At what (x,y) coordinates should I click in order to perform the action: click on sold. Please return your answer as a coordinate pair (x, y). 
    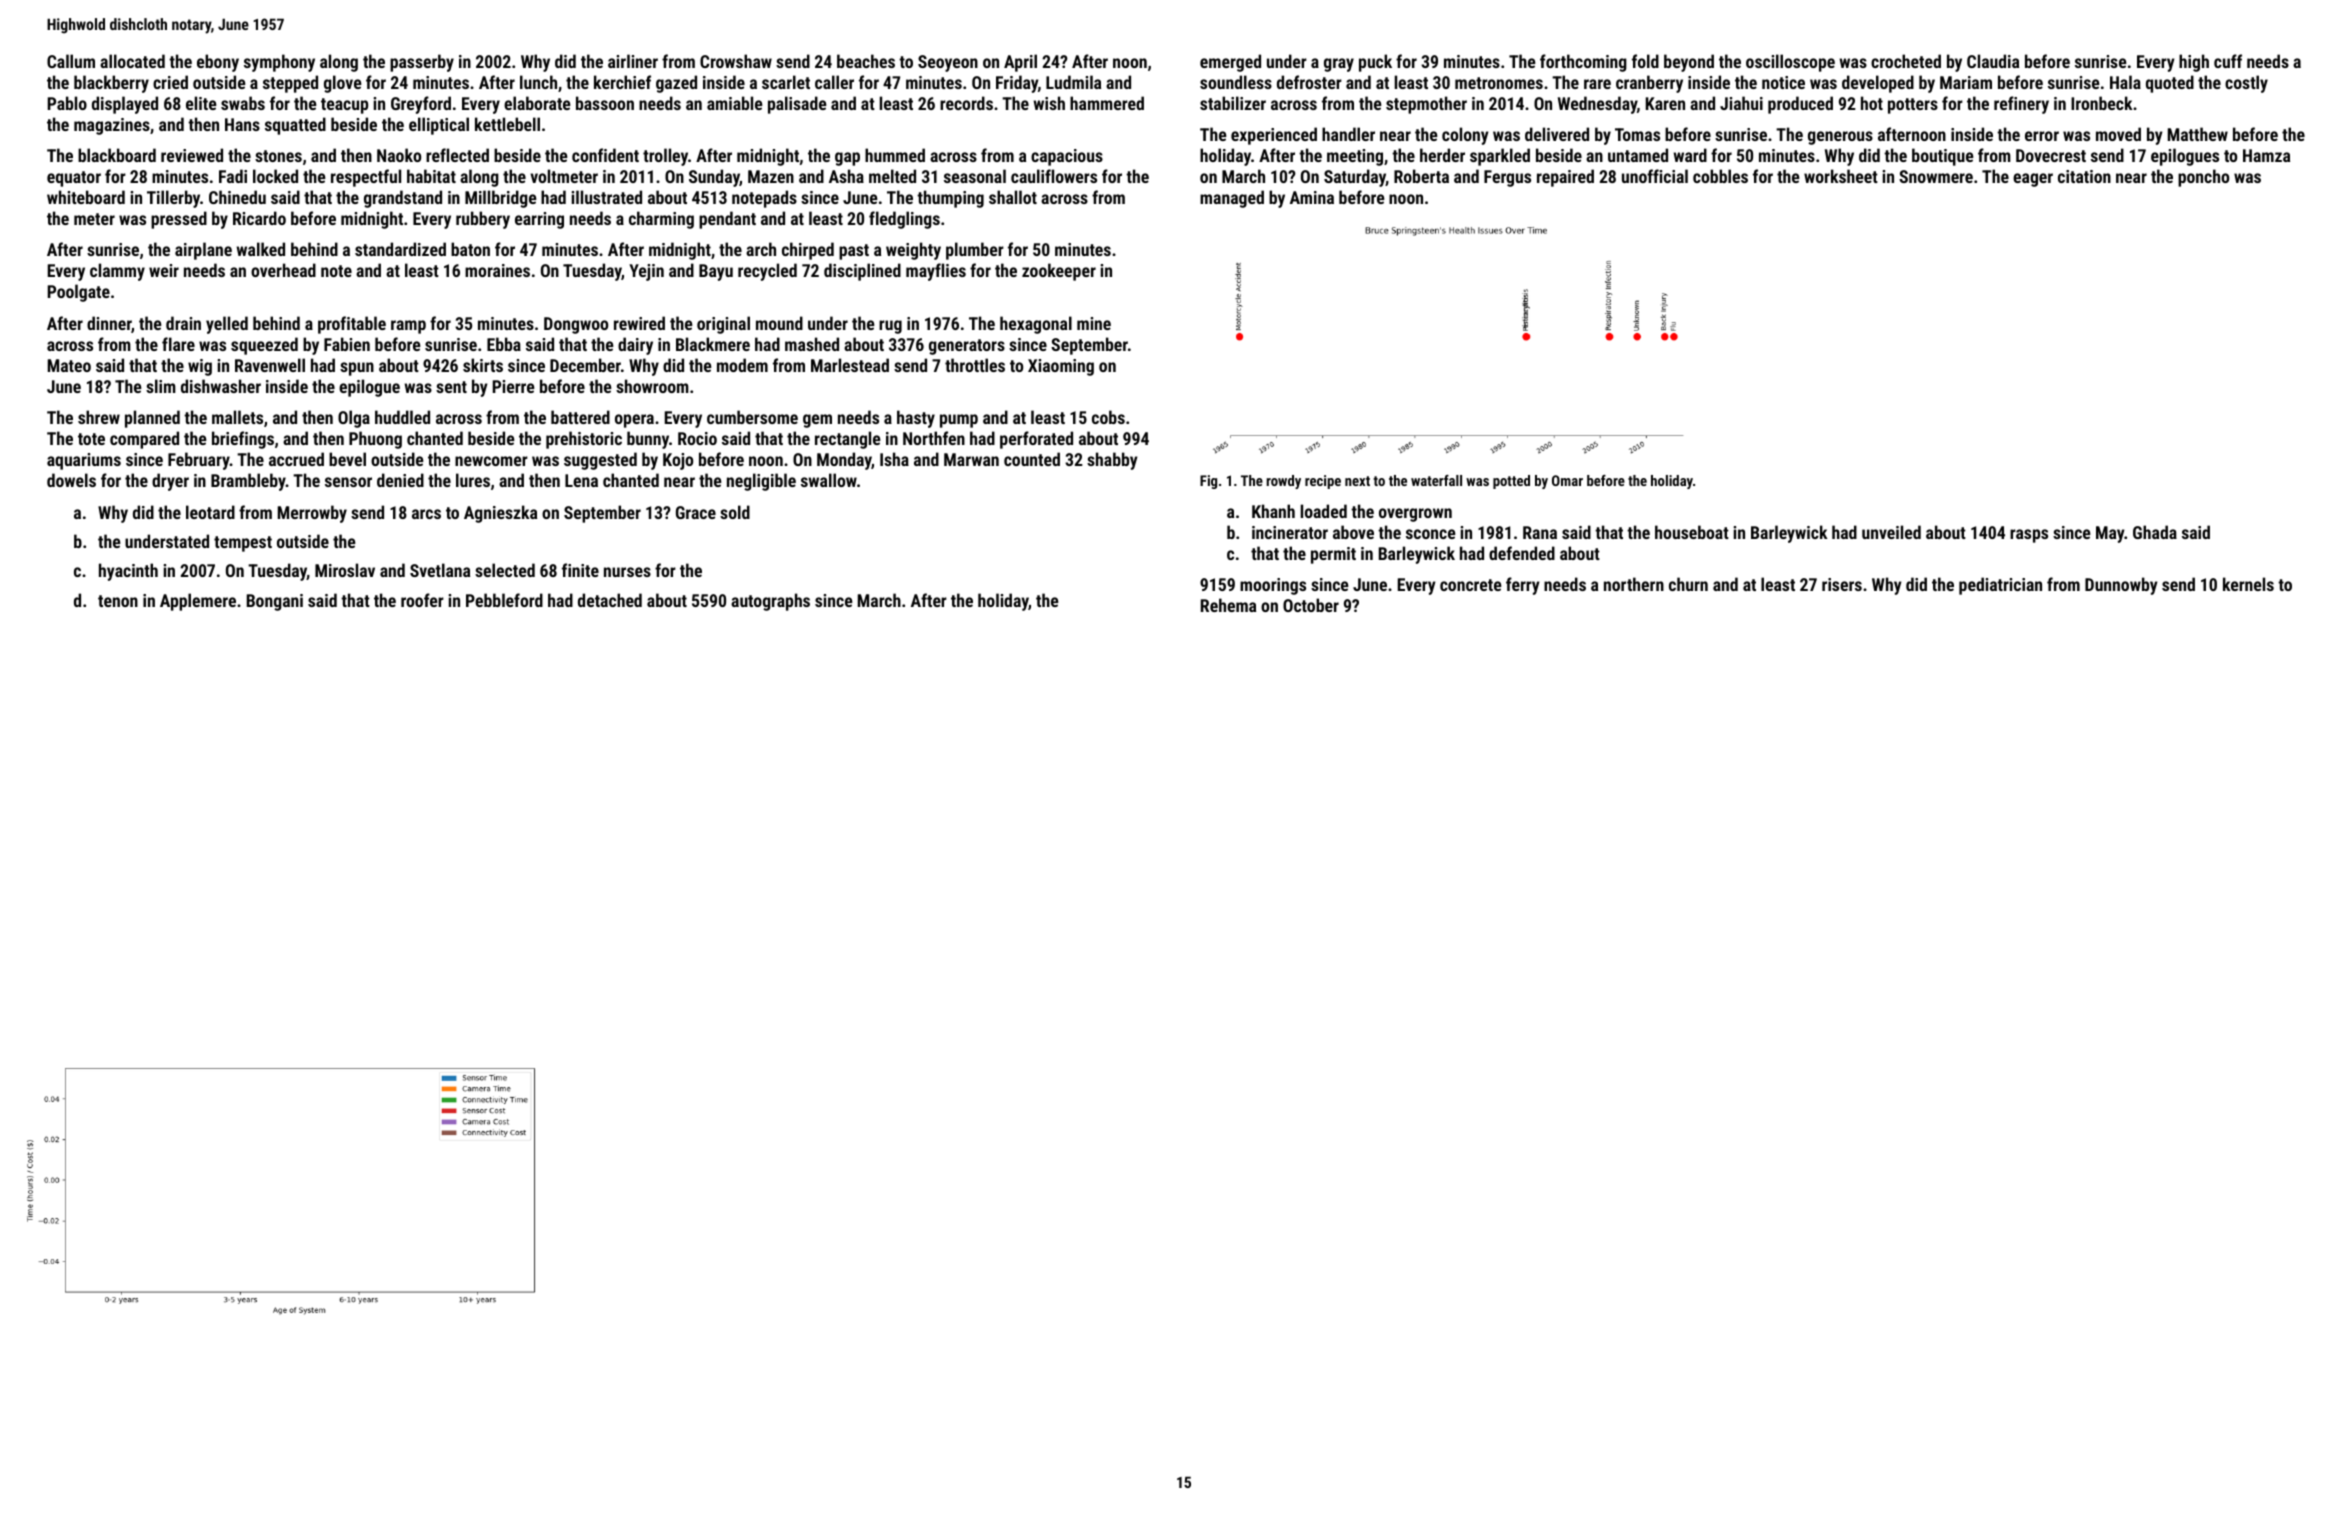
    Looking at the image, I should click on (735, 512).
